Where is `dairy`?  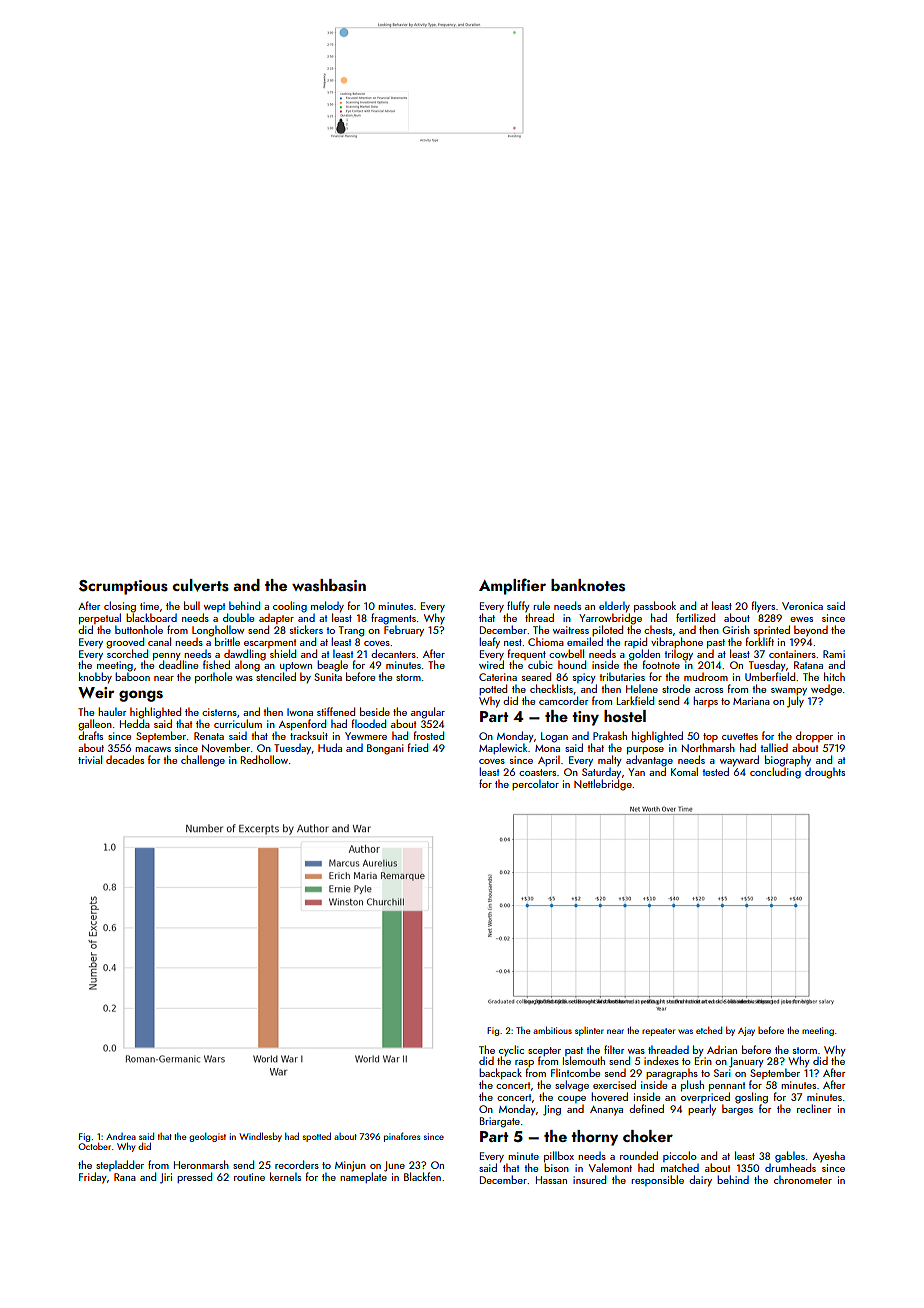 dairy is located at coordinates (700, 1181).
